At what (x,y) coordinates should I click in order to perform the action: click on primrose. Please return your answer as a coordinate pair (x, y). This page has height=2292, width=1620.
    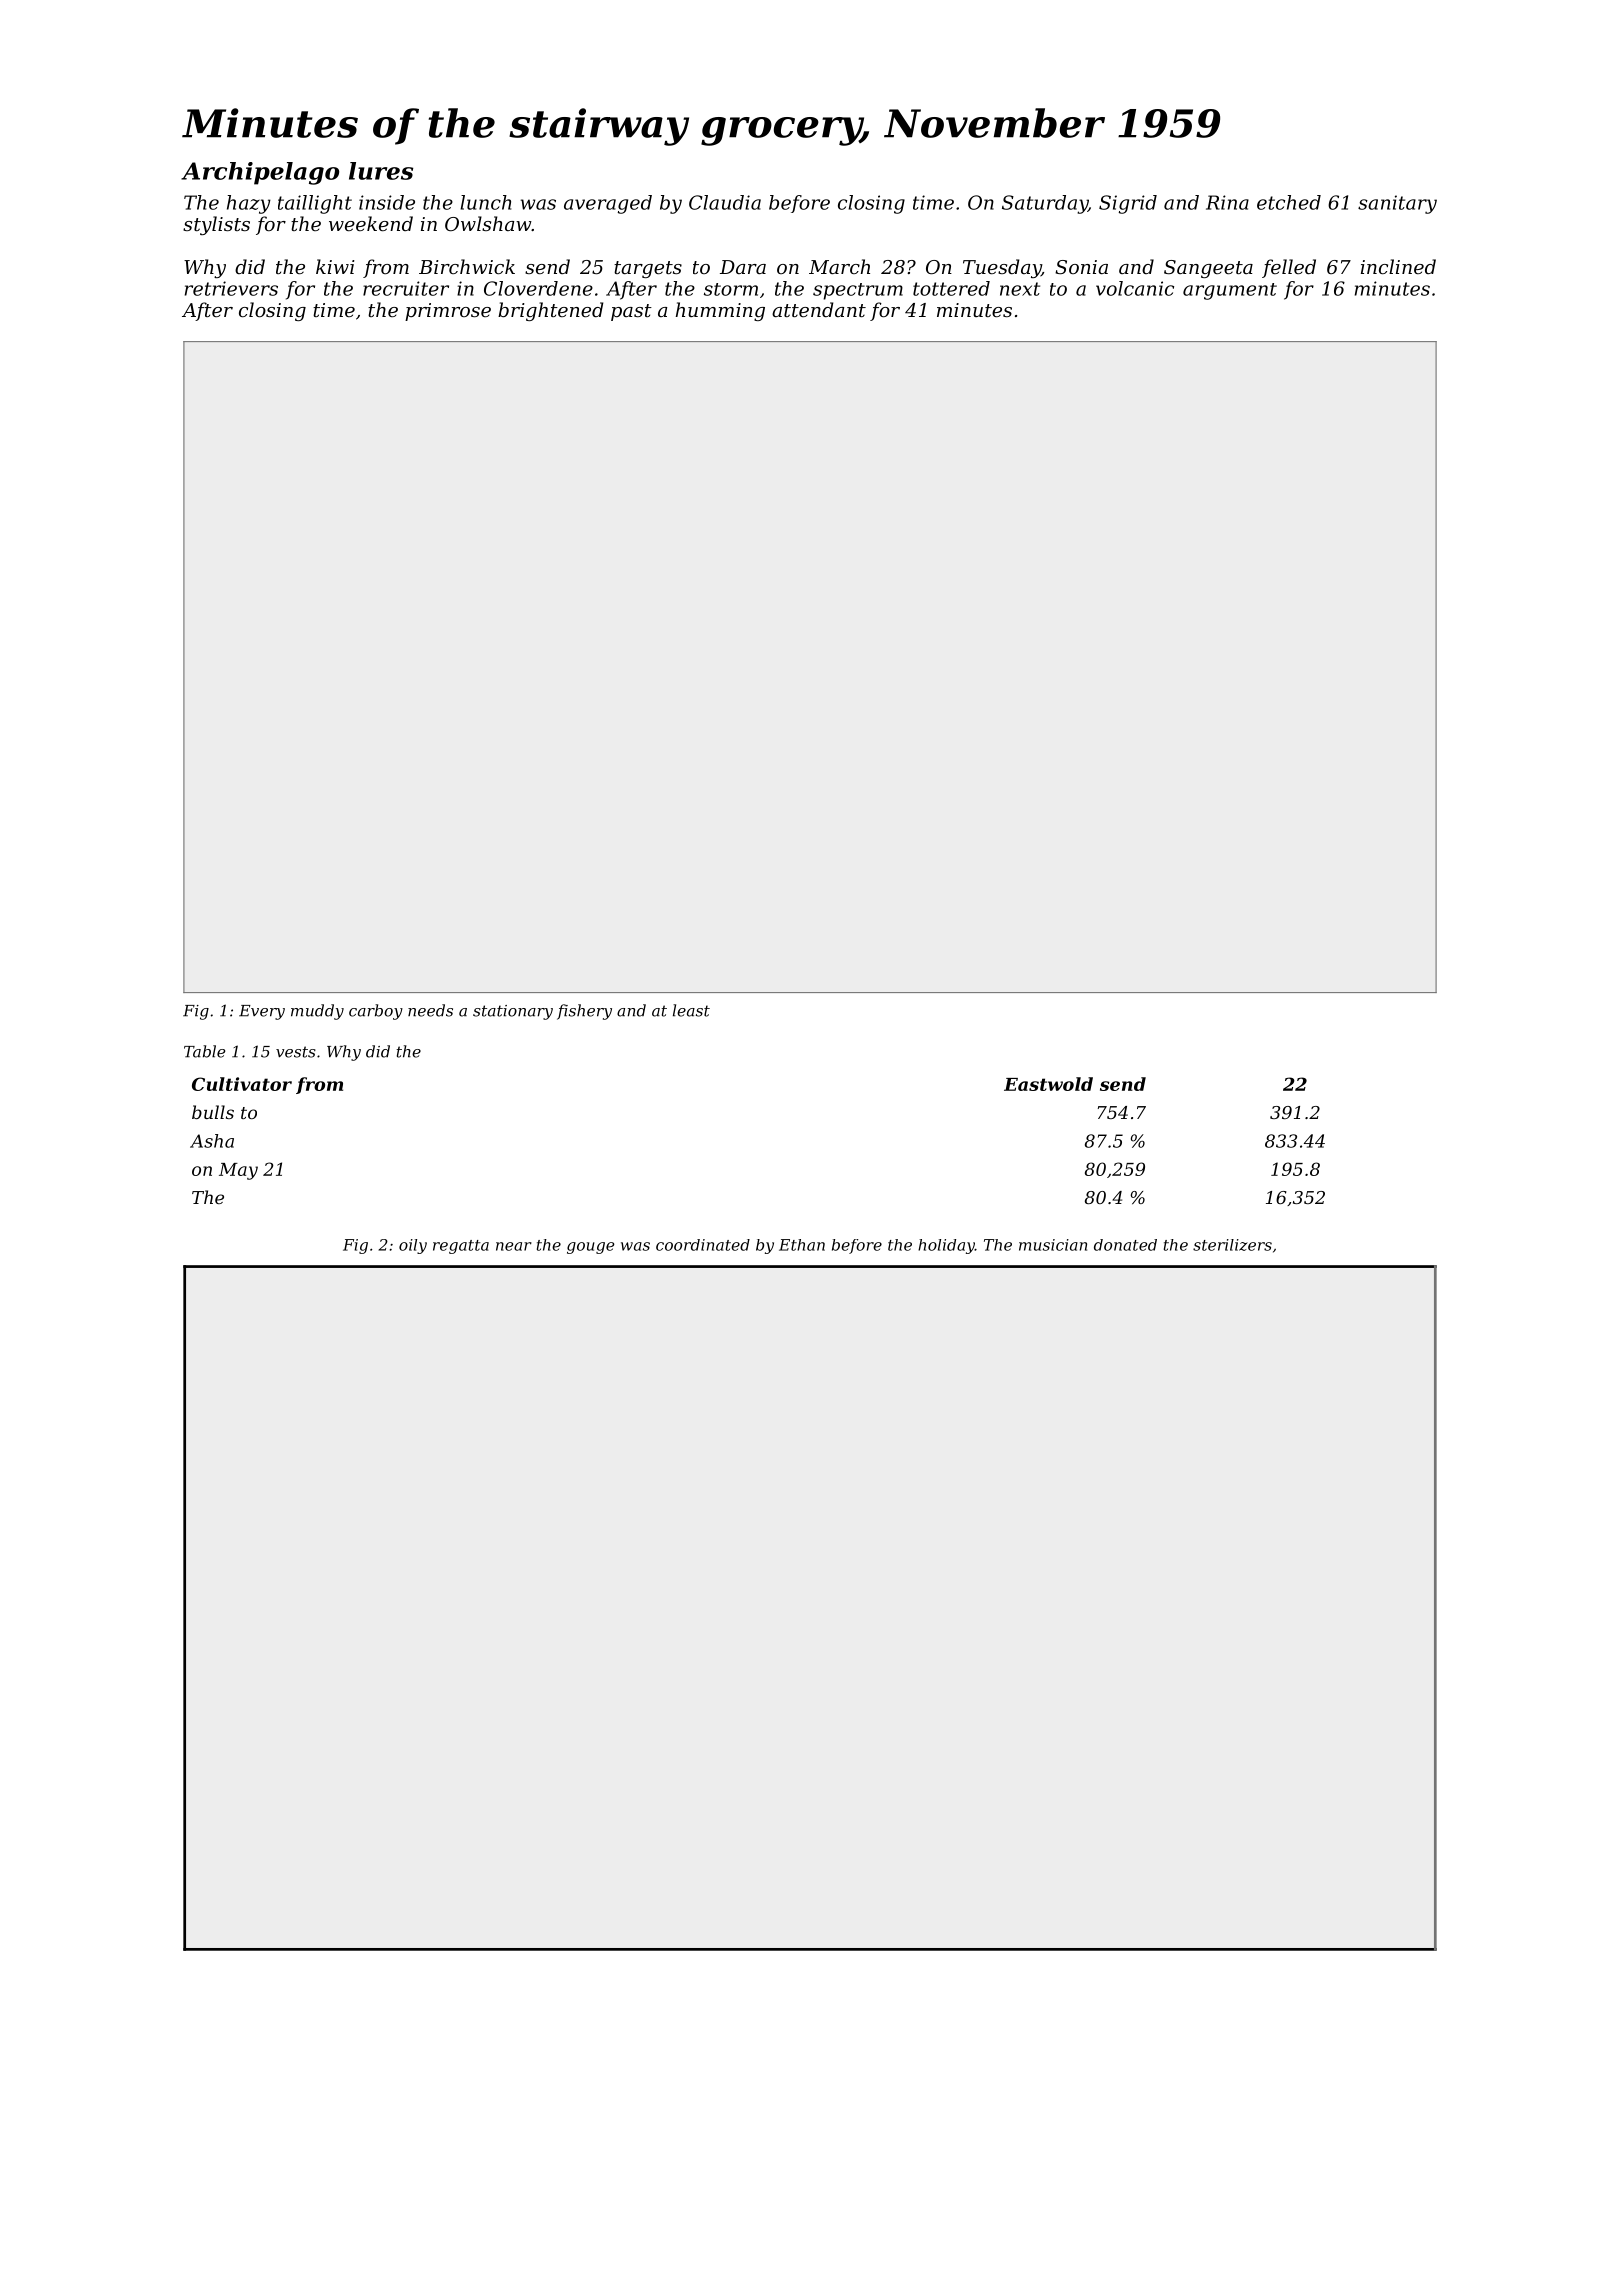
    Looking at the image, I should click on (448, 312).
